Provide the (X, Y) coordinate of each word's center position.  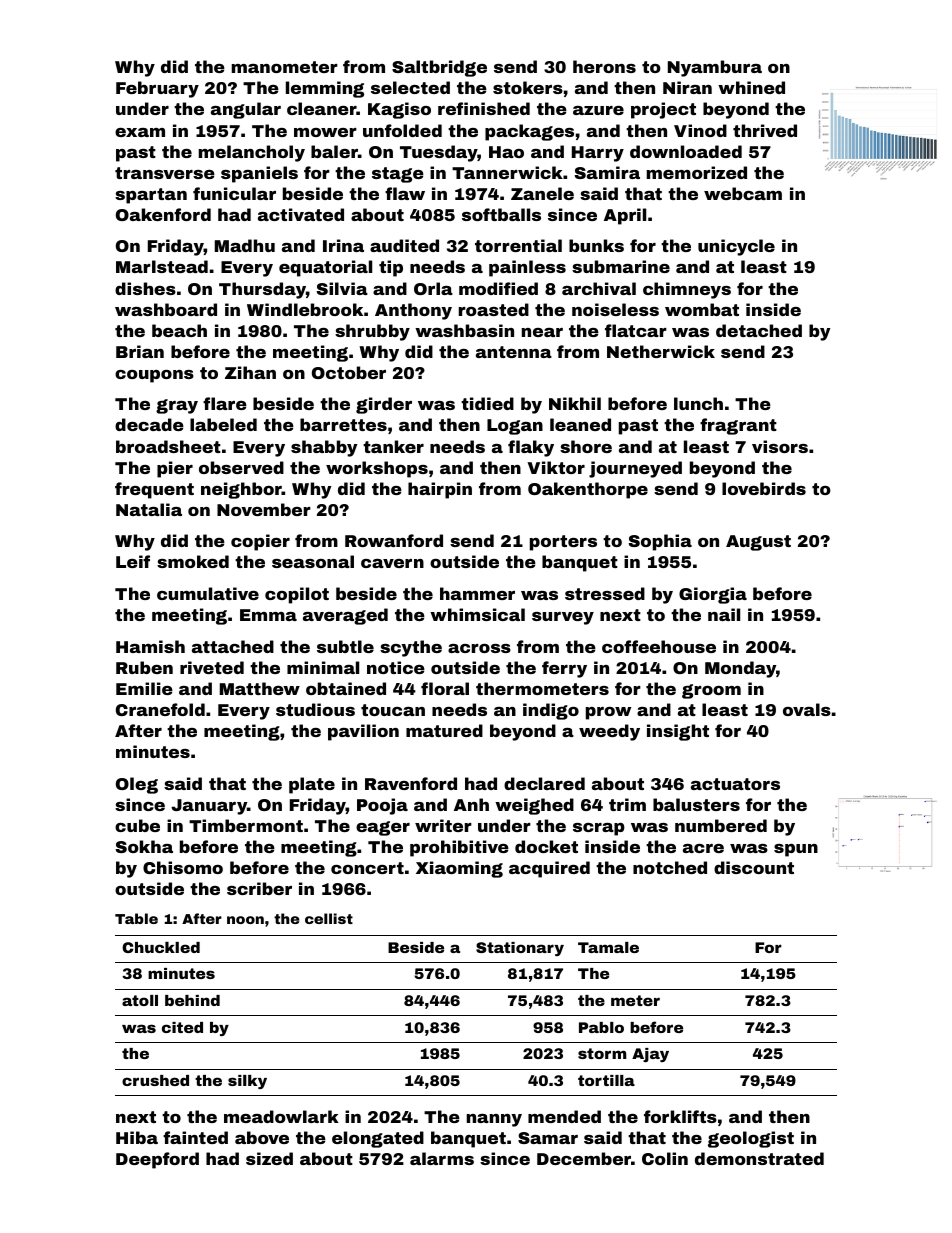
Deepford (157, 1160)
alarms (442, 1158)
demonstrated (759, 1158)
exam (140, 132)
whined (751, 87)
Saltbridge (439, 68)
